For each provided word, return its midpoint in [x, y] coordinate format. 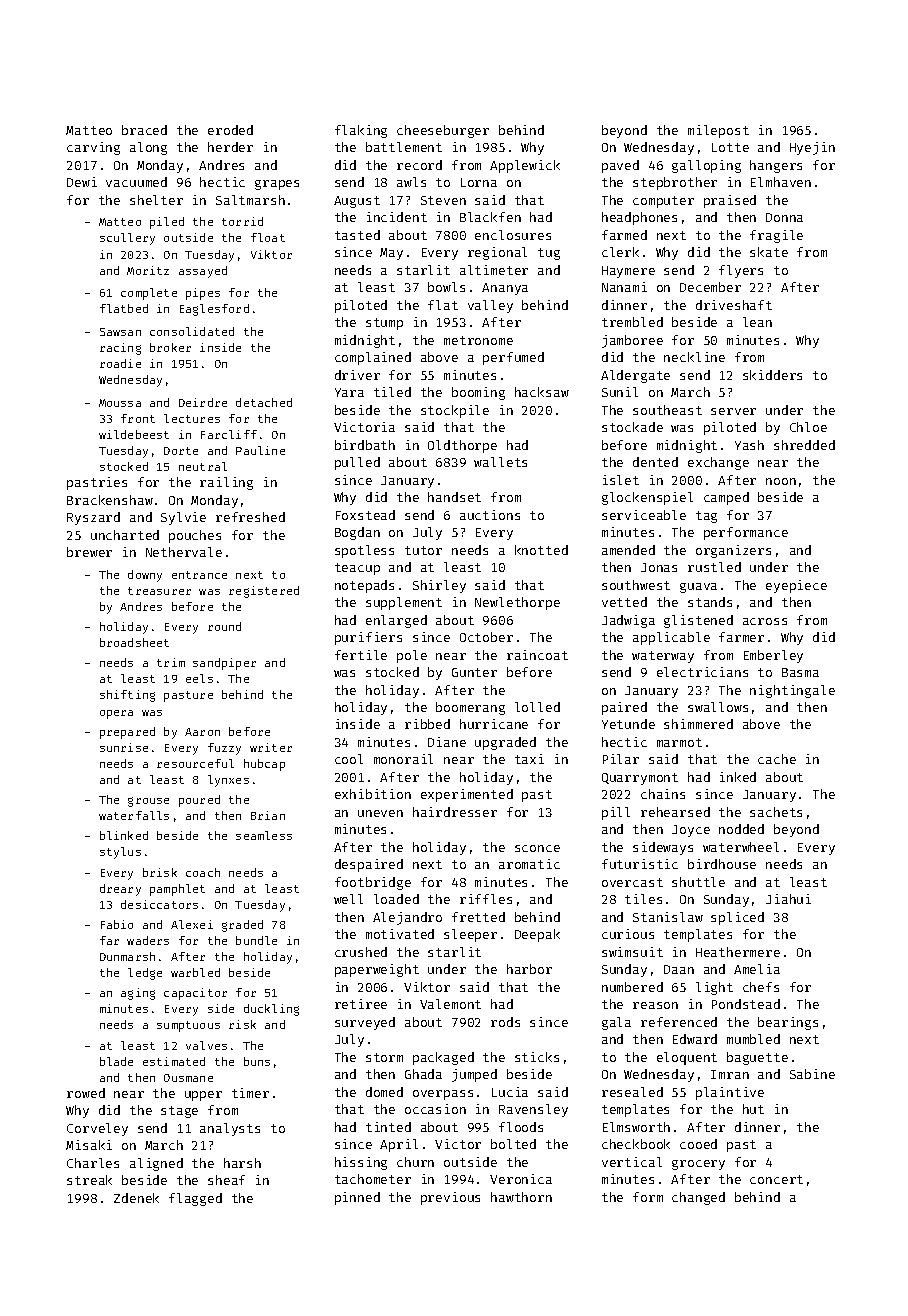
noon [781, 481]
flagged [195, 1199]
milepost [718, 131]
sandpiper [224, 664]
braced [144, 130]
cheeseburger [443, 131]
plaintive [730, 1093]
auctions [490, 515]
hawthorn [521, 1197]
